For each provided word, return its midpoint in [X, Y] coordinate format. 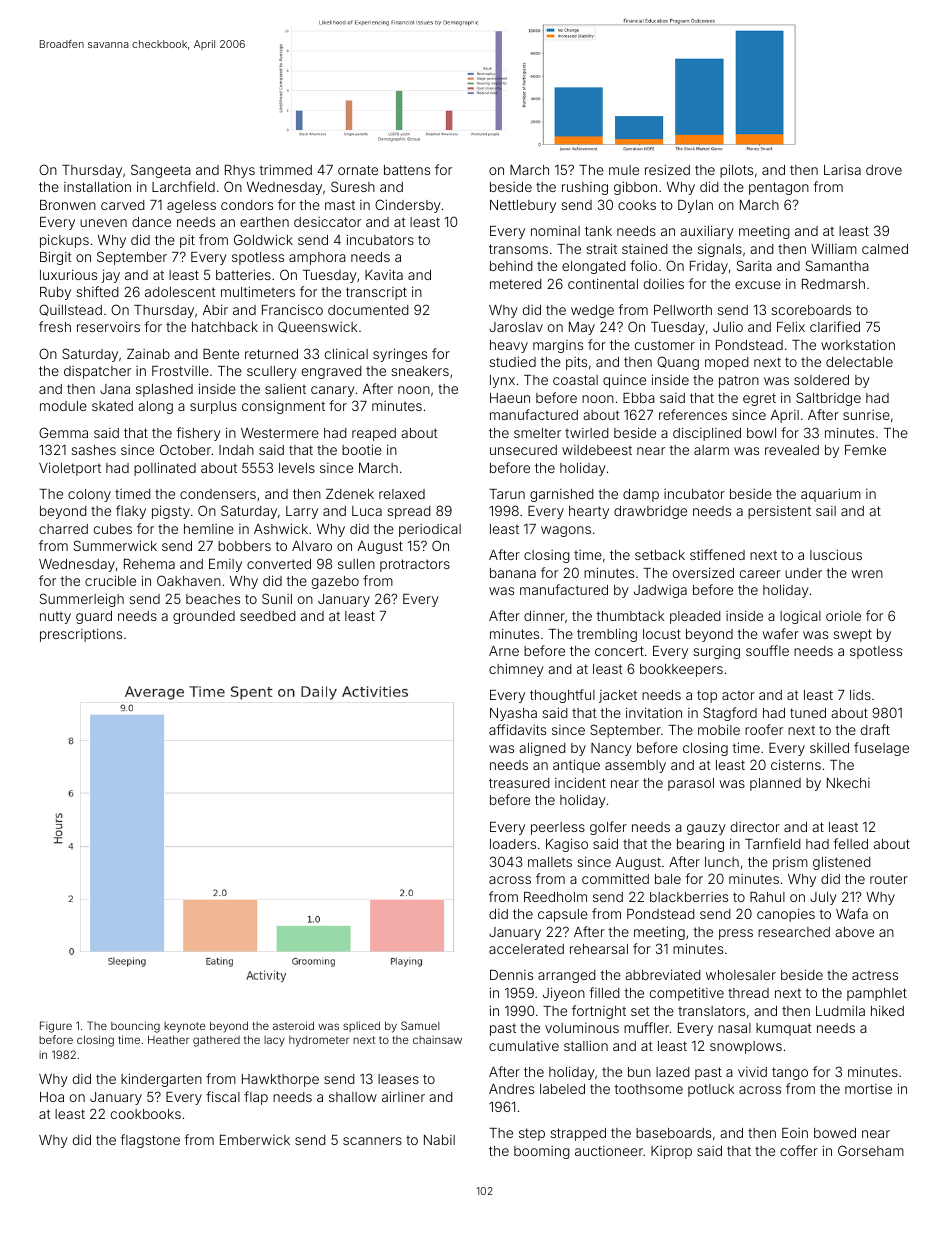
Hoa [52, 1097]
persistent [779, 512]
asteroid [293, 1025]
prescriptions [81, 635]
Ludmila [840, 1011]
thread [748, 993]
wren [867, 574]
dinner [544, 616]
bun [639, 1072]
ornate [358, 170]
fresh [55, 326]
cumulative [524, 1046]
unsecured [523, 450]
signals [720, 250]
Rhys [240, 171]
